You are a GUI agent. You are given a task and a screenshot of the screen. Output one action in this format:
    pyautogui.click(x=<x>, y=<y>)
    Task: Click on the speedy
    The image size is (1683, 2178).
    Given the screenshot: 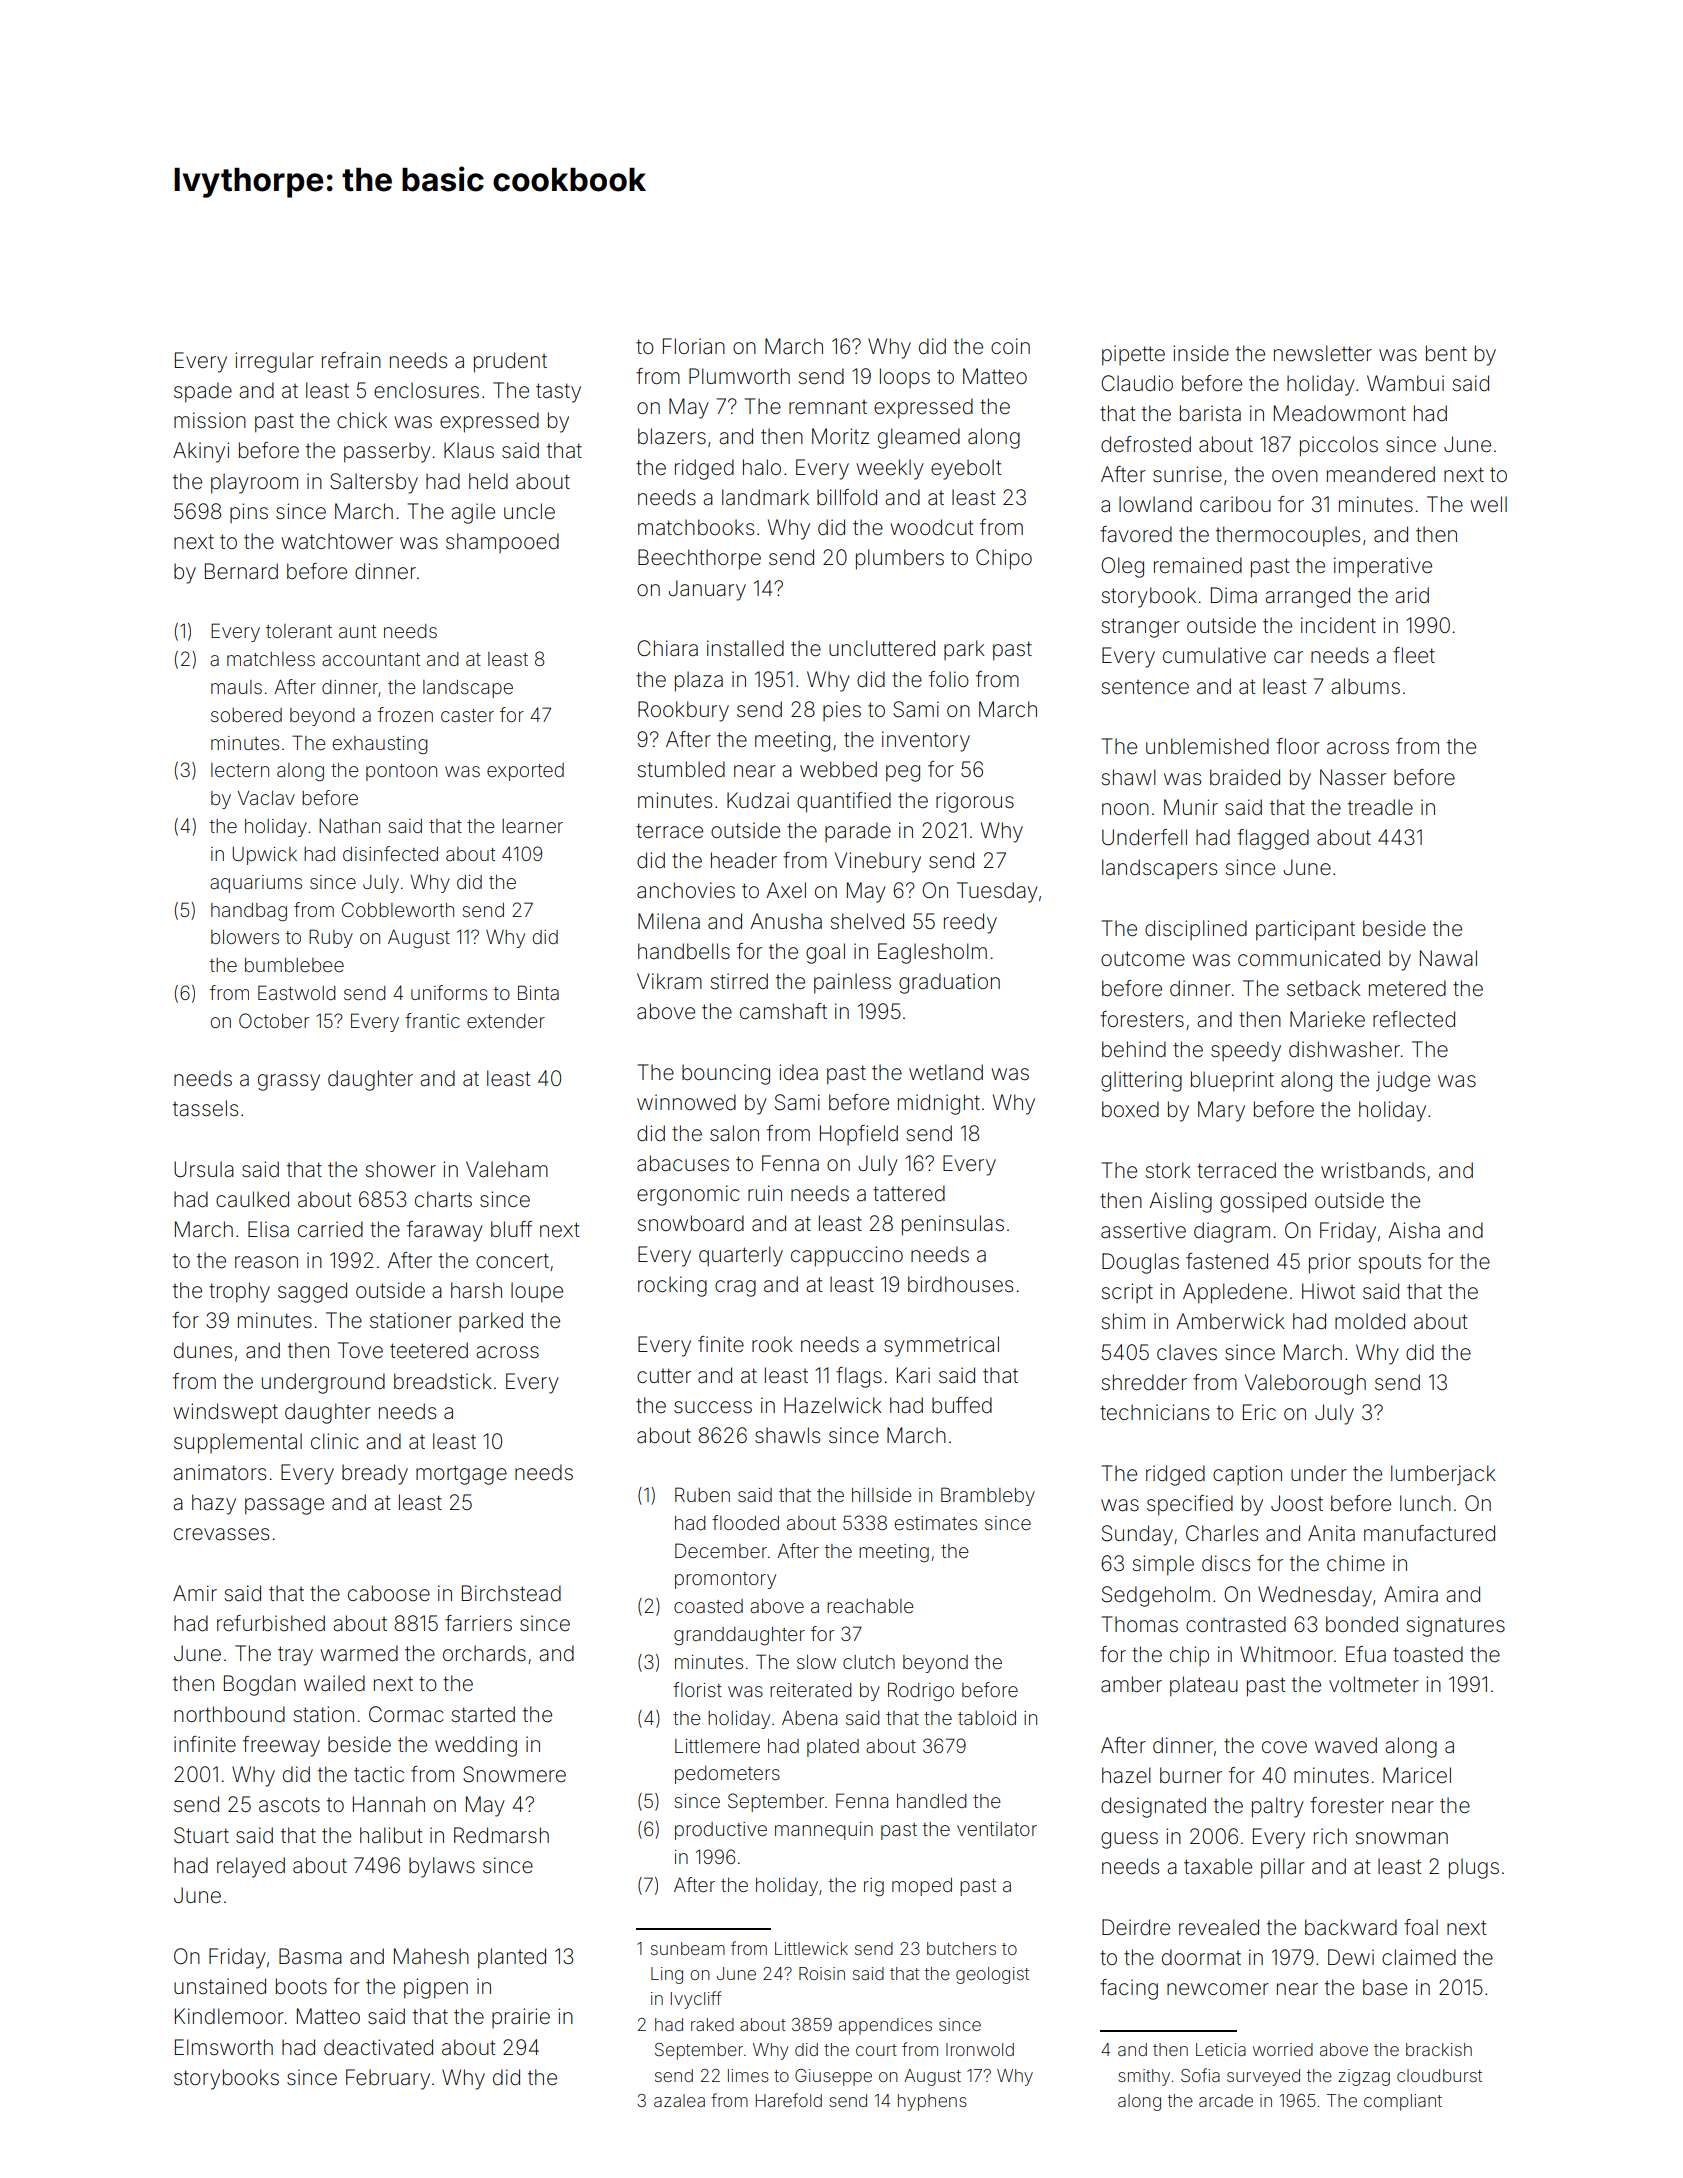 What is the action you would take?
    pyautogui.click(x=1246, y=1051)
